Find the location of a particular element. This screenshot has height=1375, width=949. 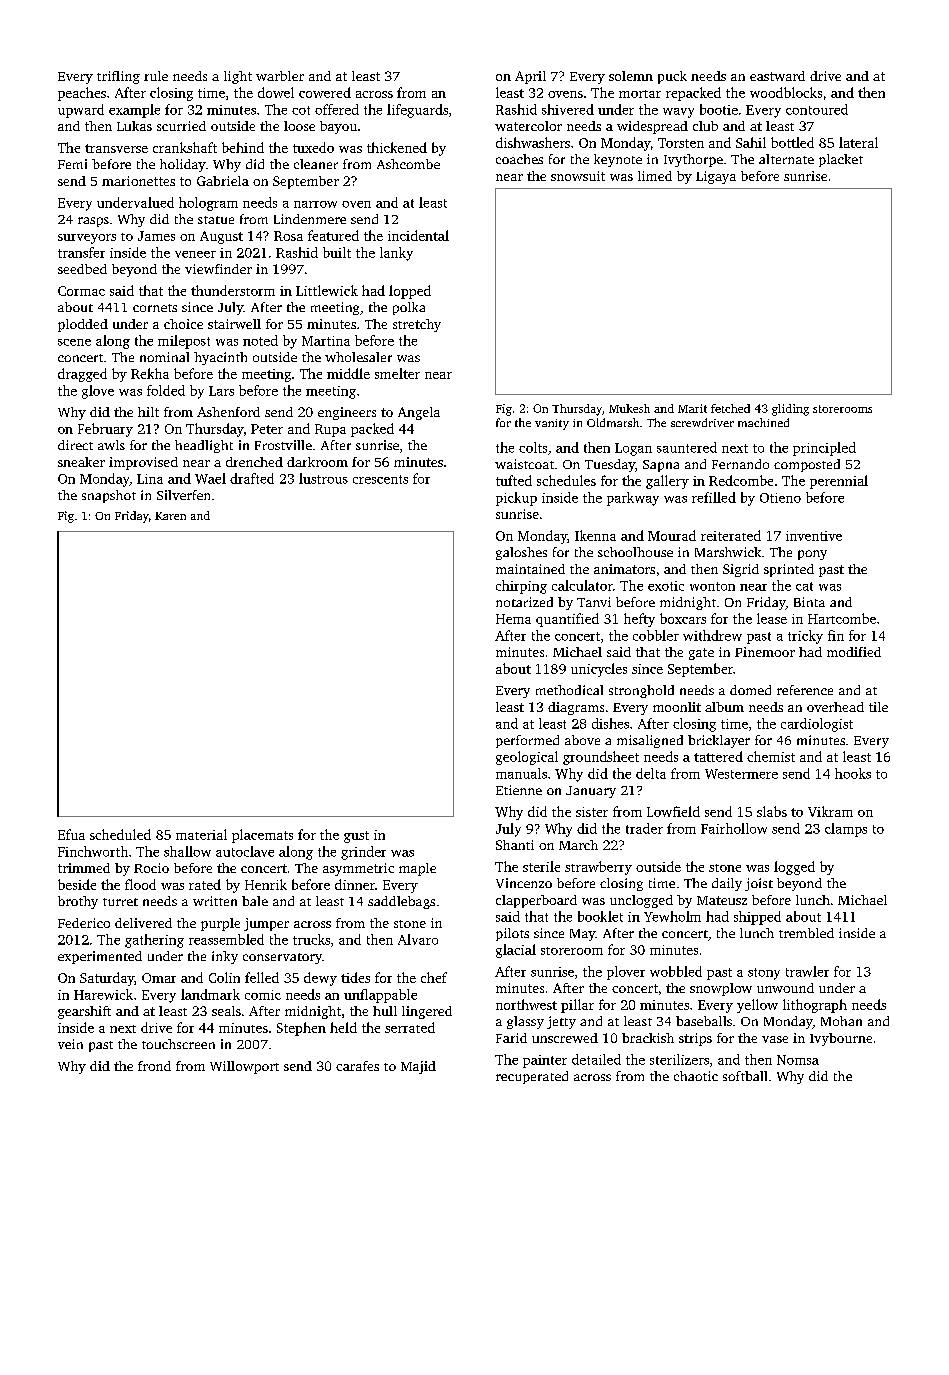

warbler is located at coordinates (280, 76).
